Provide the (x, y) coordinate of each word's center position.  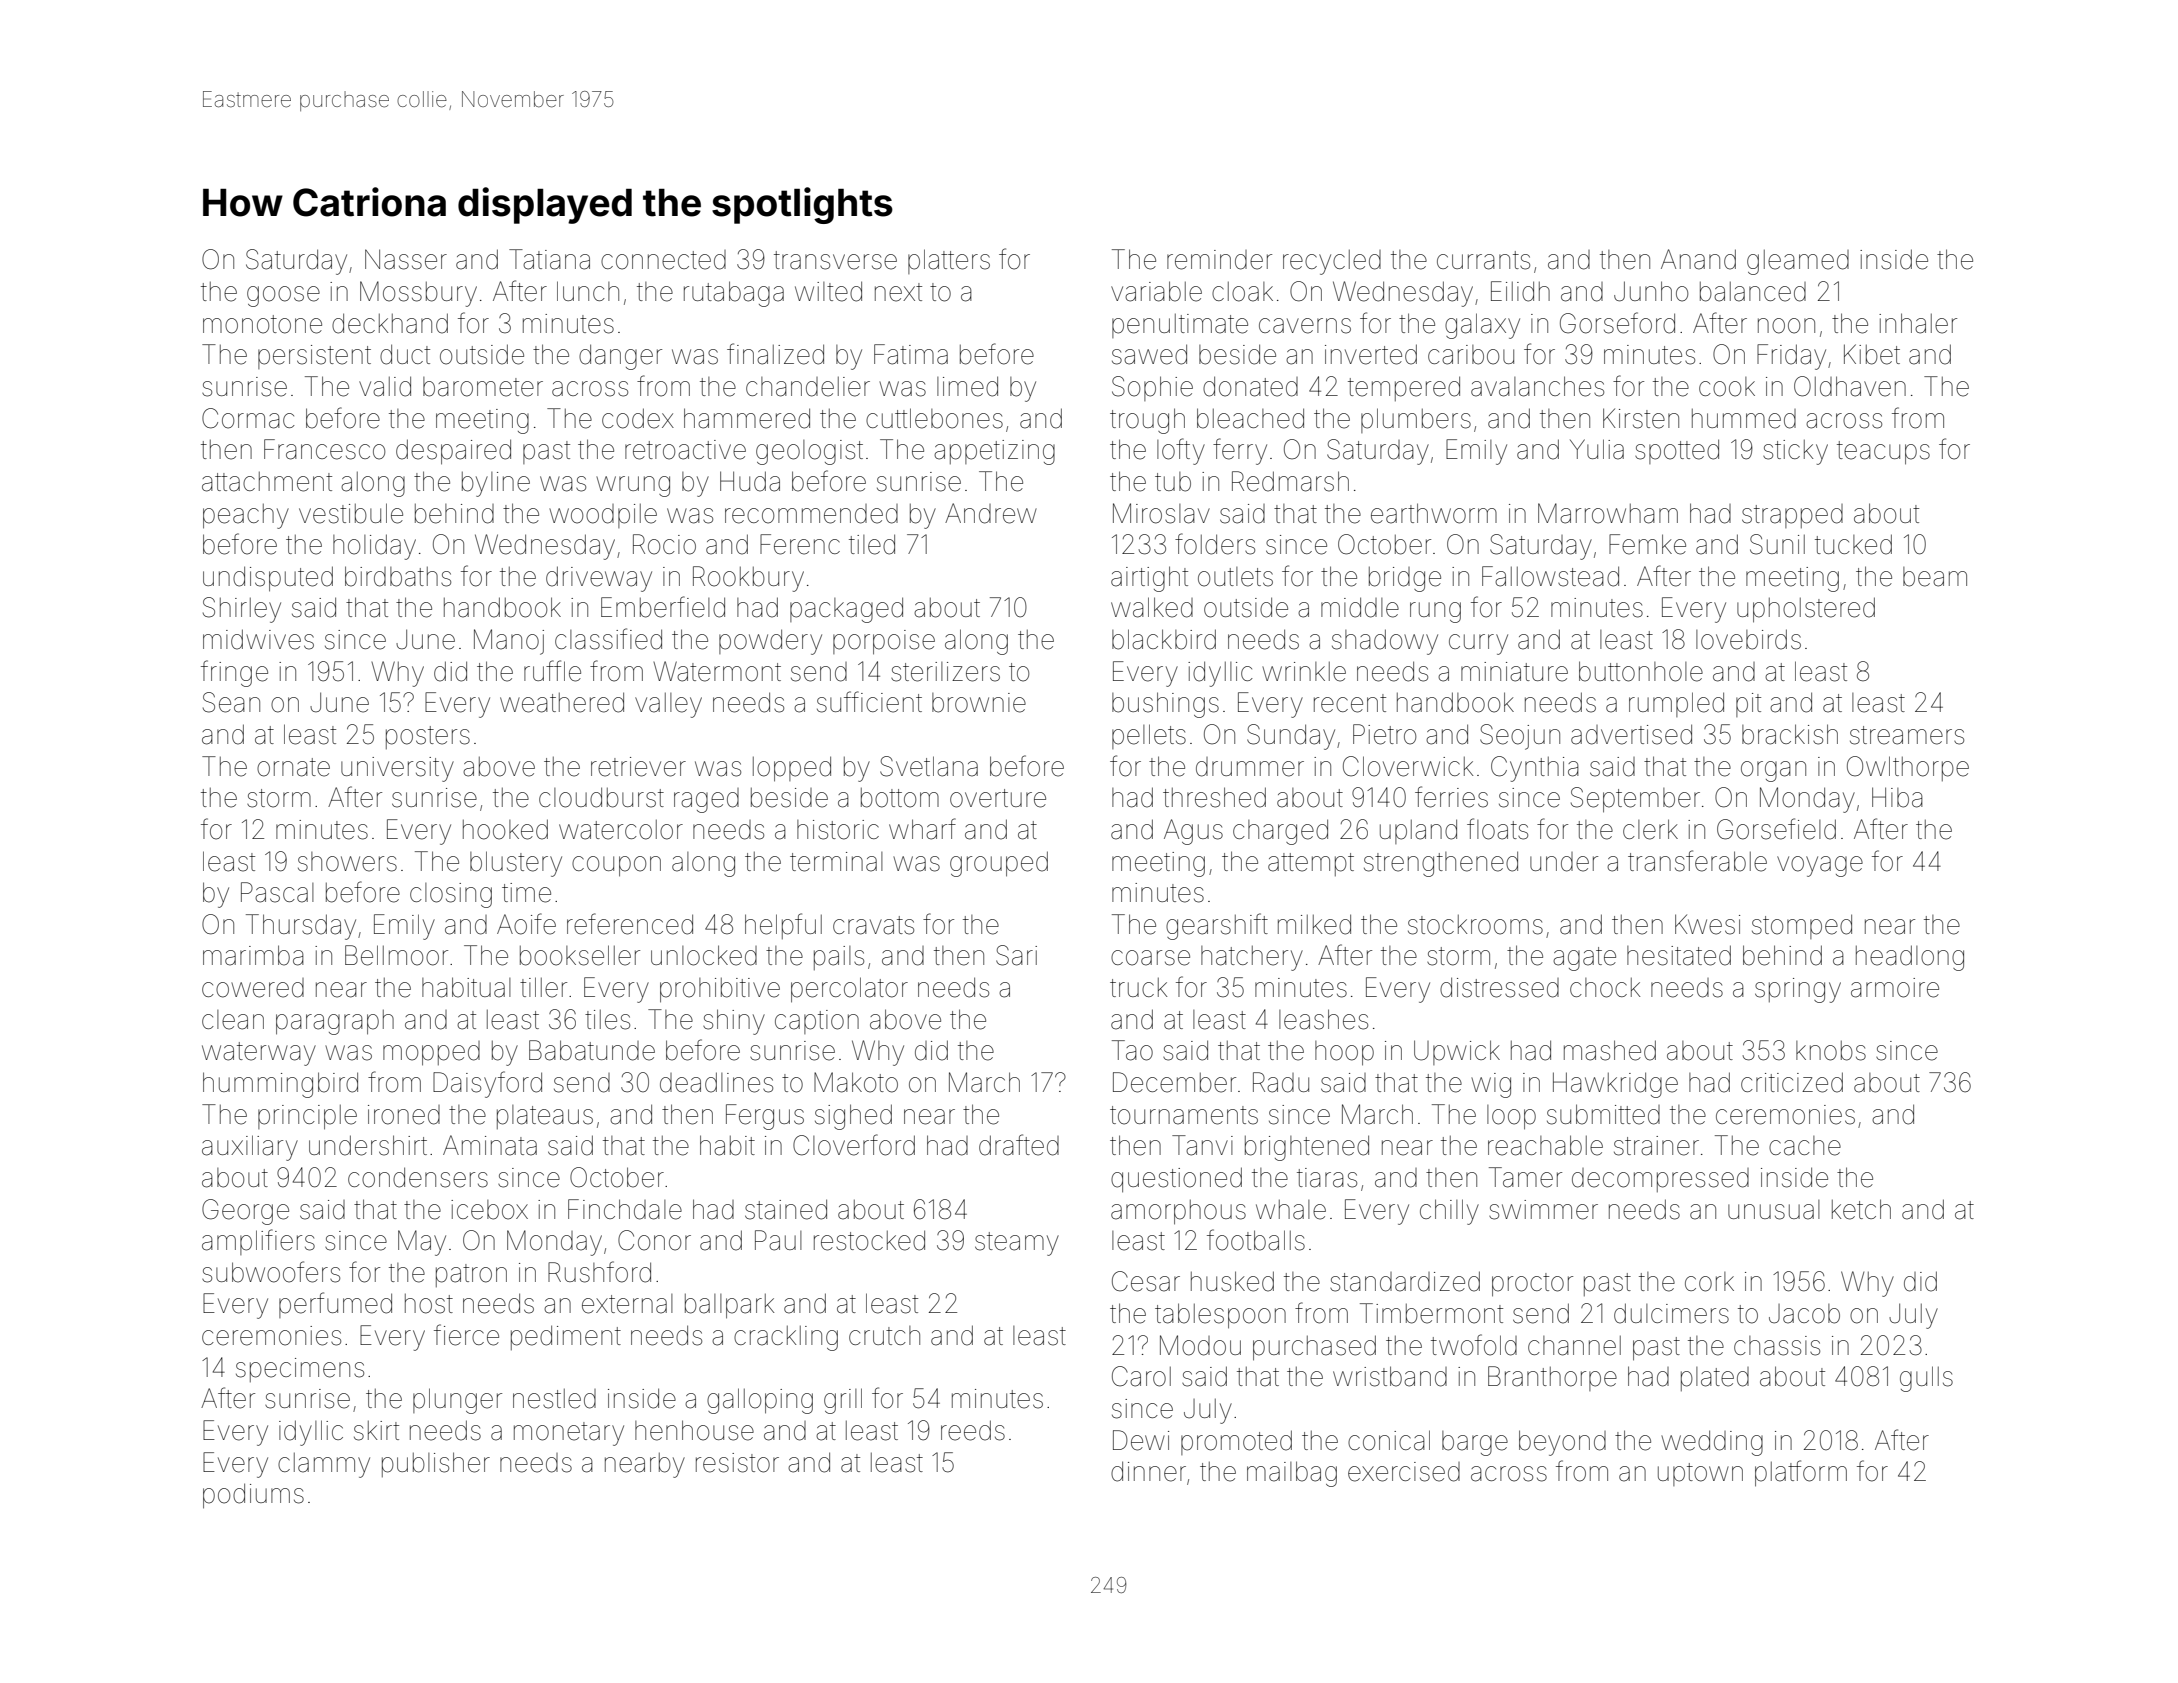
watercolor (621, 830)
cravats (873, 925)
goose (283, 296)
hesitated (1679, 955)
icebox (489, 1210)
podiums (253, 1496)
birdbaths (398, 576)
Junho (1651, 291)
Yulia (1597, 449)
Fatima (911, 354)
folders (1215, 544)
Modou (1200, 1345)
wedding (1712, 1443)
